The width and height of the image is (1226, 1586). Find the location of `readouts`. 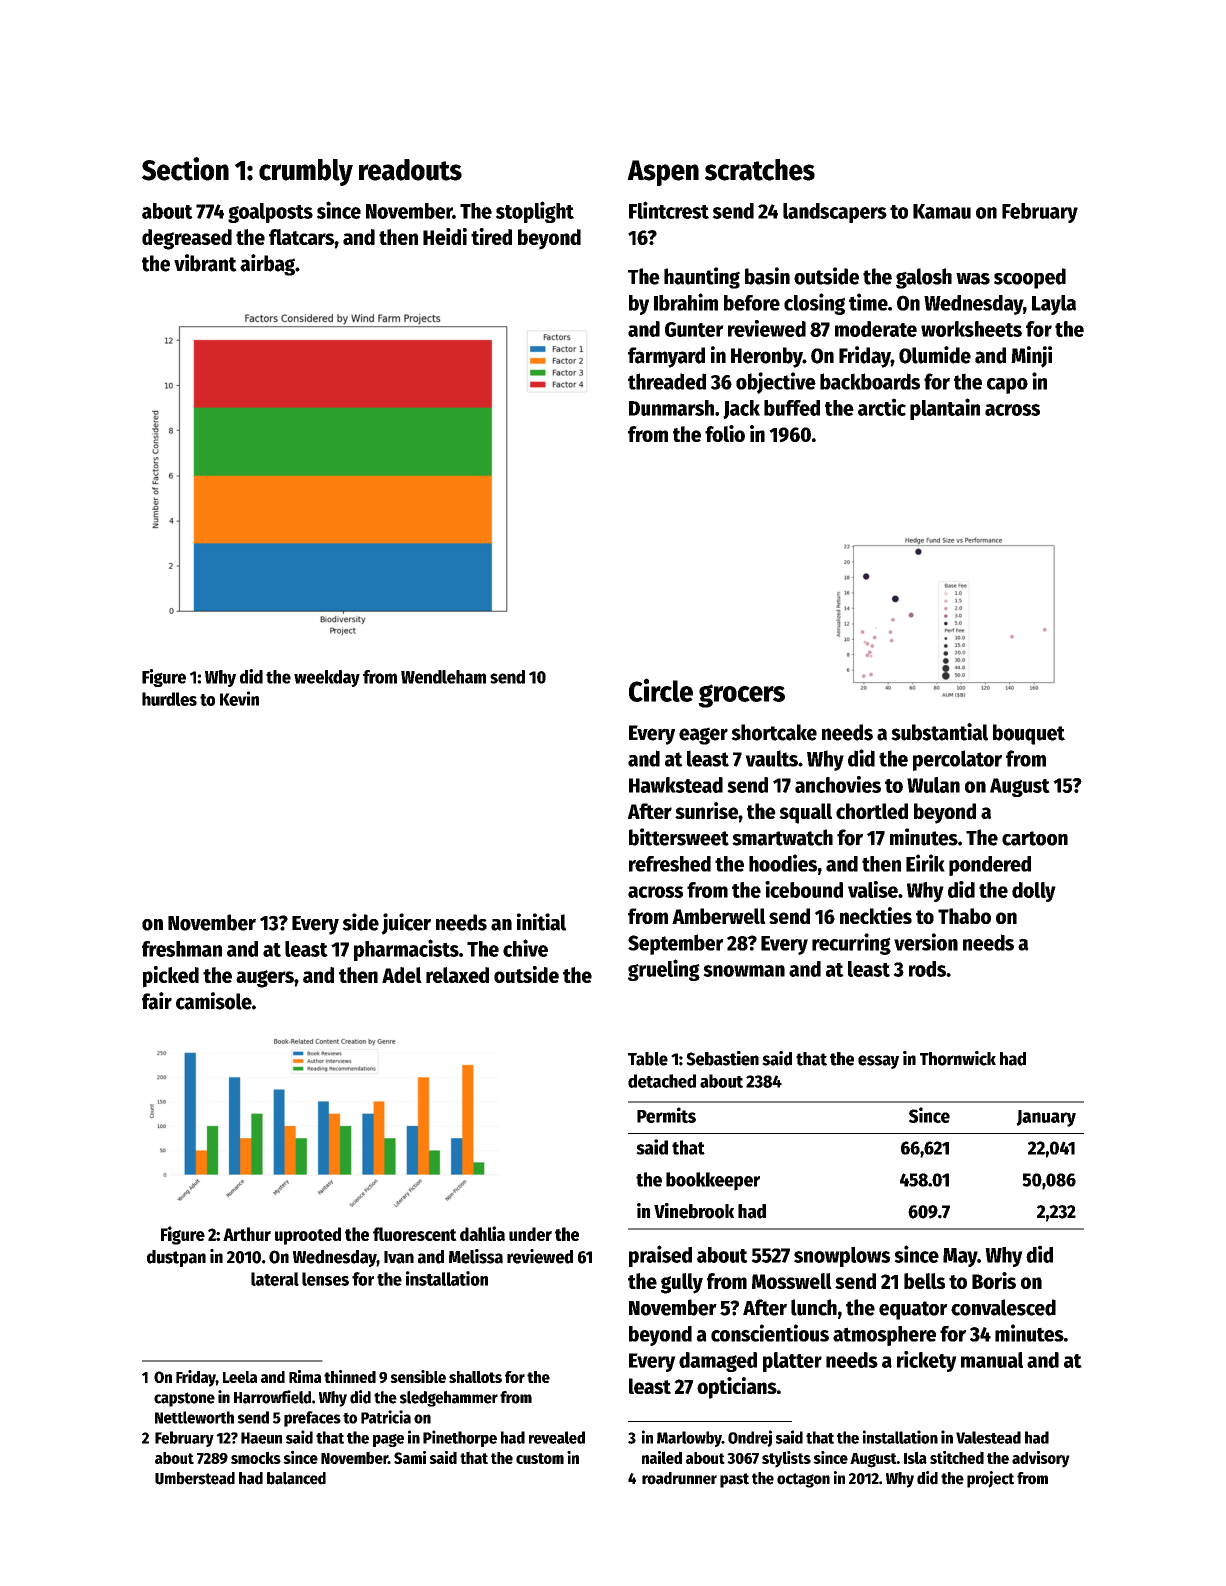

readouts is located at coordinates (410, 170).
